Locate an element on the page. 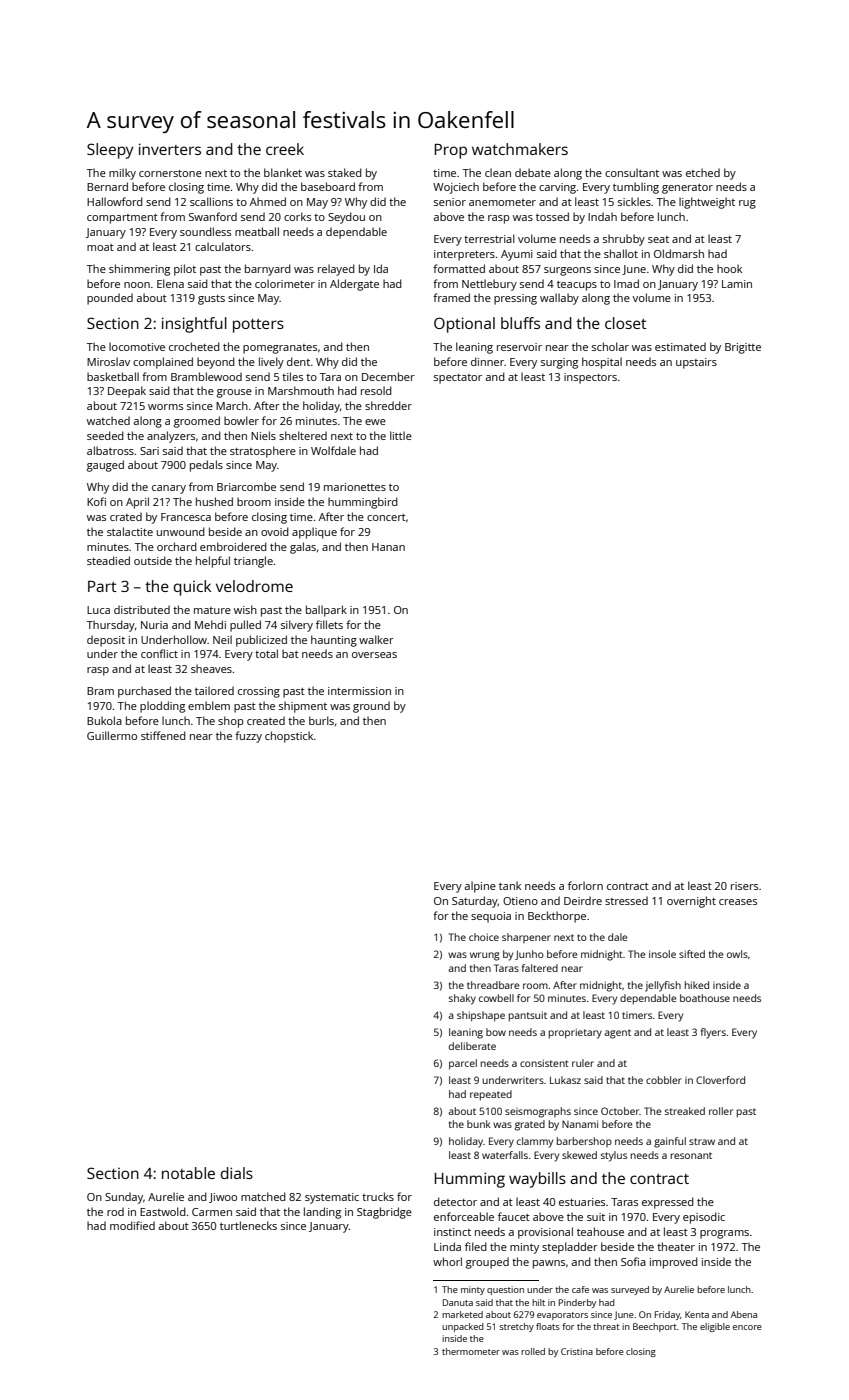  upstairs is located at coordinates (696, 363).
